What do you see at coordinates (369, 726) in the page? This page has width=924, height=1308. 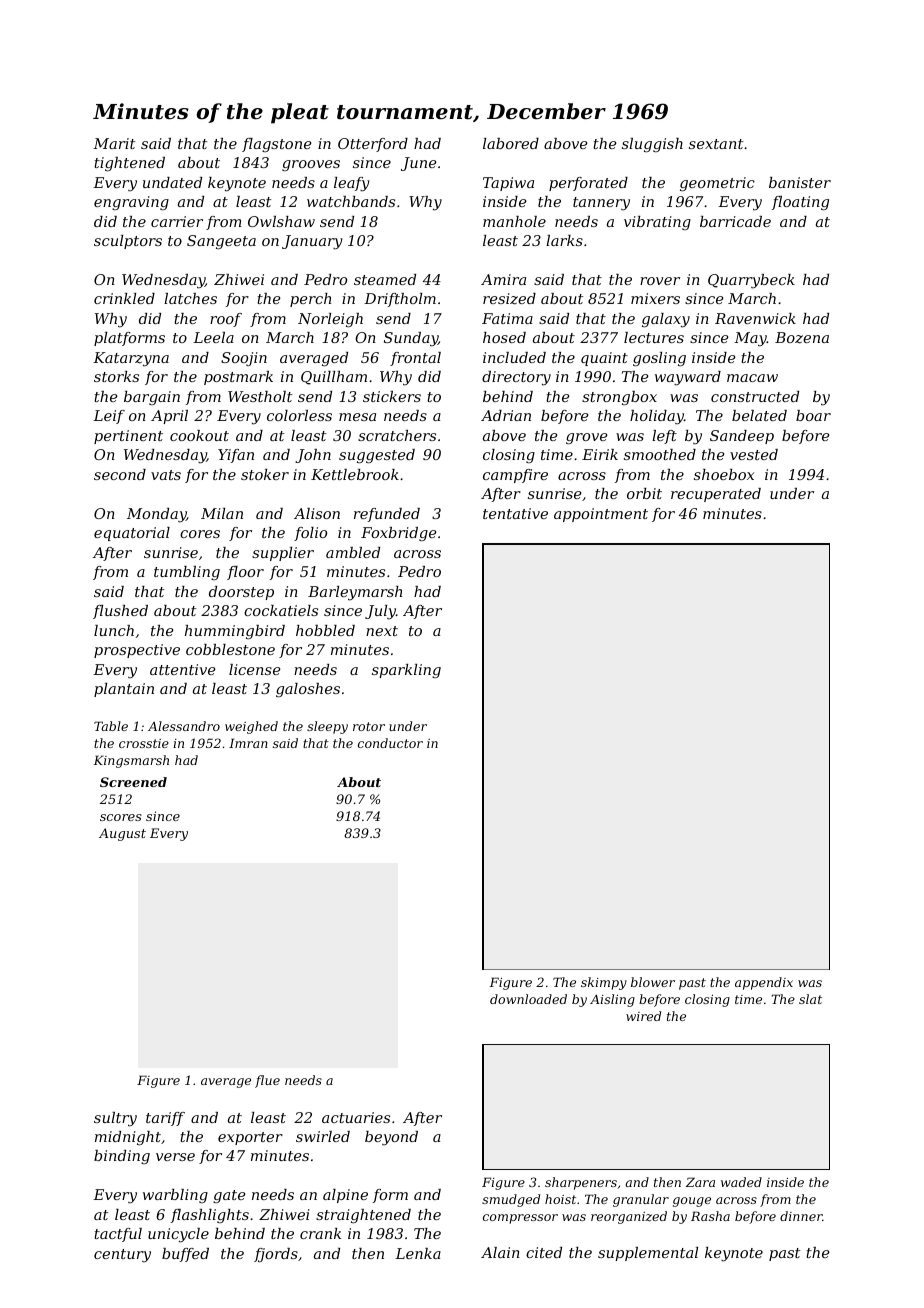 I see `rotor` at bounding box center [369, 726].
